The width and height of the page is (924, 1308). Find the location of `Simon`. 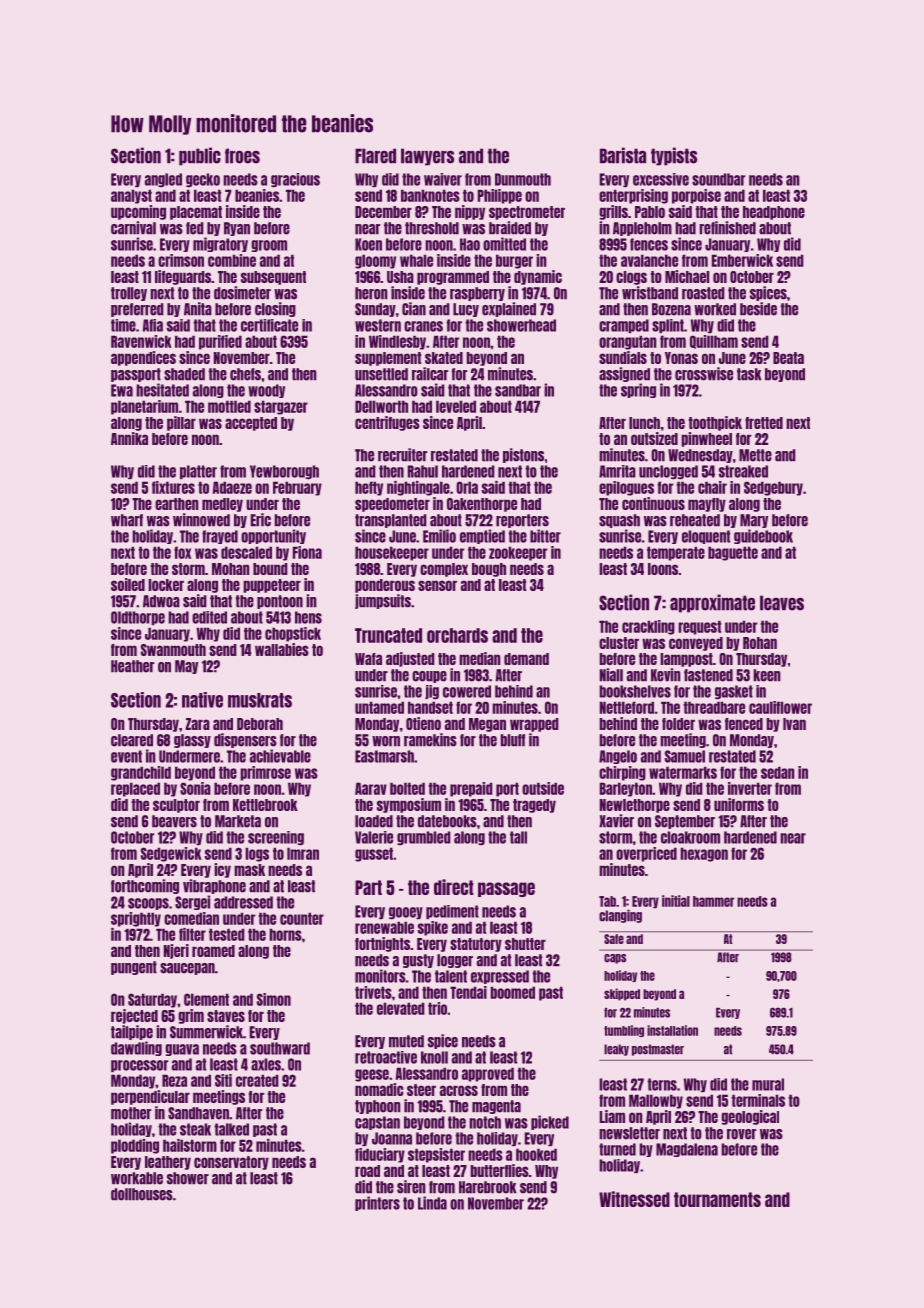

Simon is located at coordinates (274, 999).
